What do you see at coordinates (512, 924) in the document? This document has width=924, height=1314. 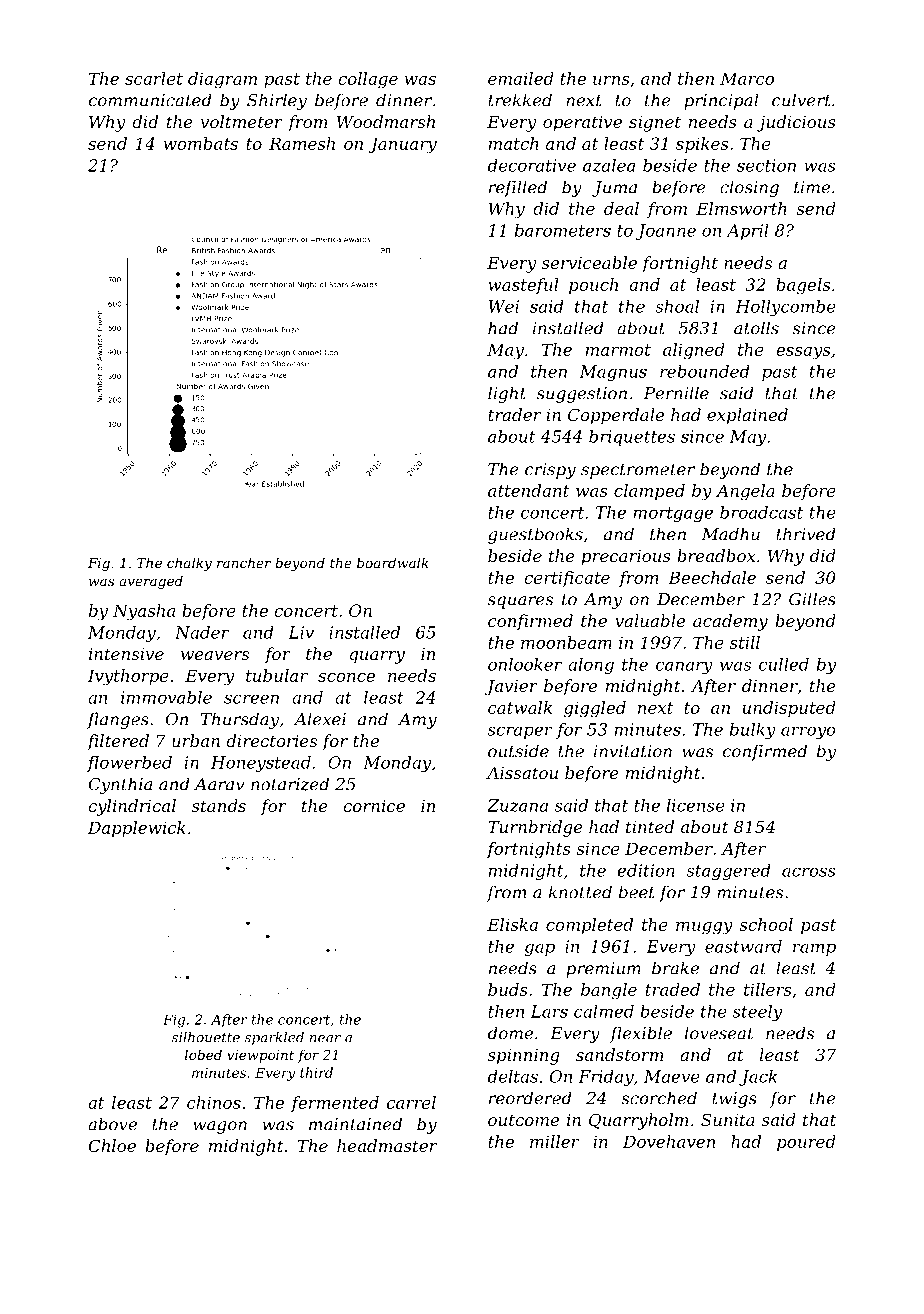 I see `Eliska` at bounding box center [512, 924].
